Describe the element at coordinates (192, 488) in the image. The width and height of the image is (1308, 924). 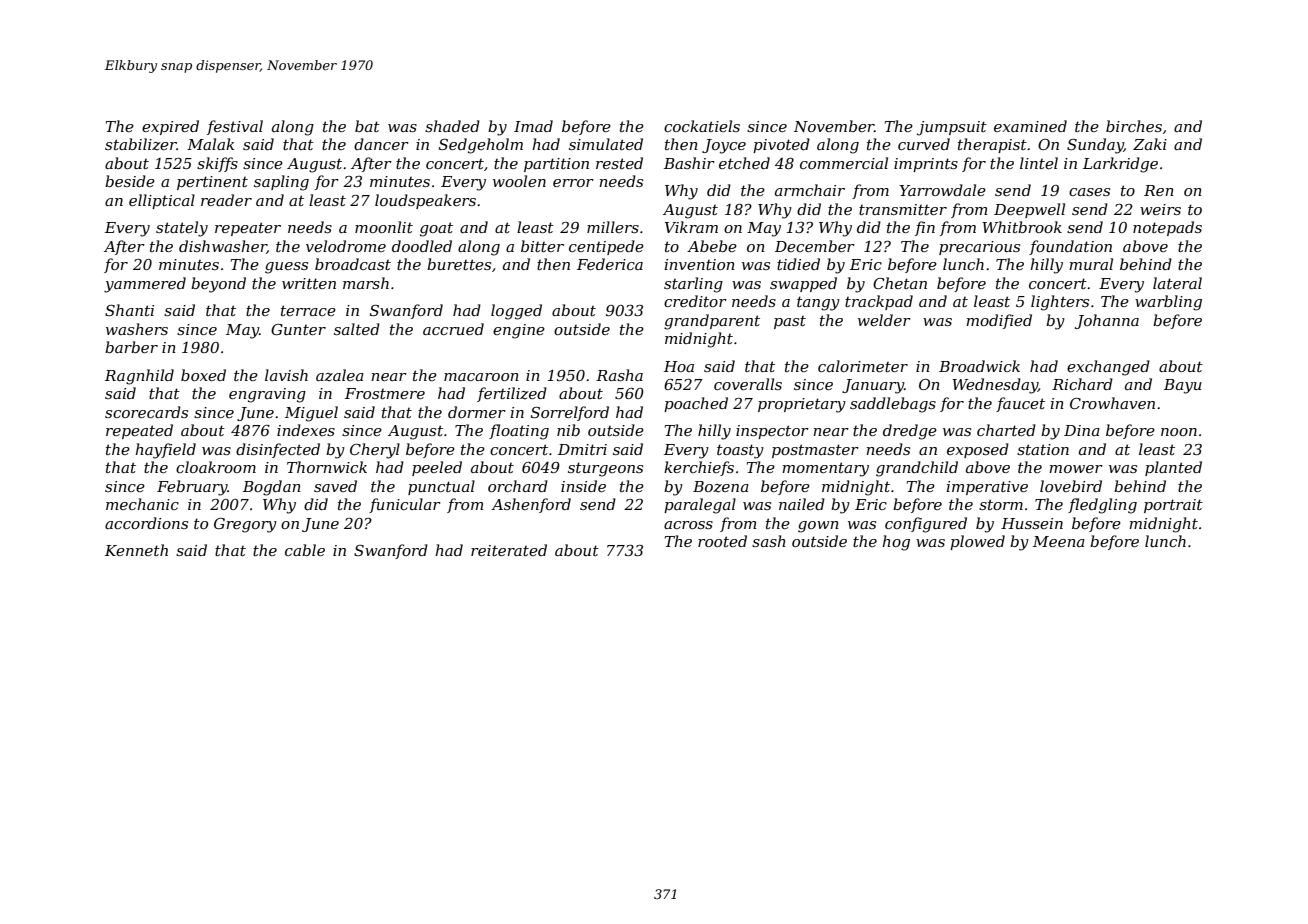
I see `February` at that location.
